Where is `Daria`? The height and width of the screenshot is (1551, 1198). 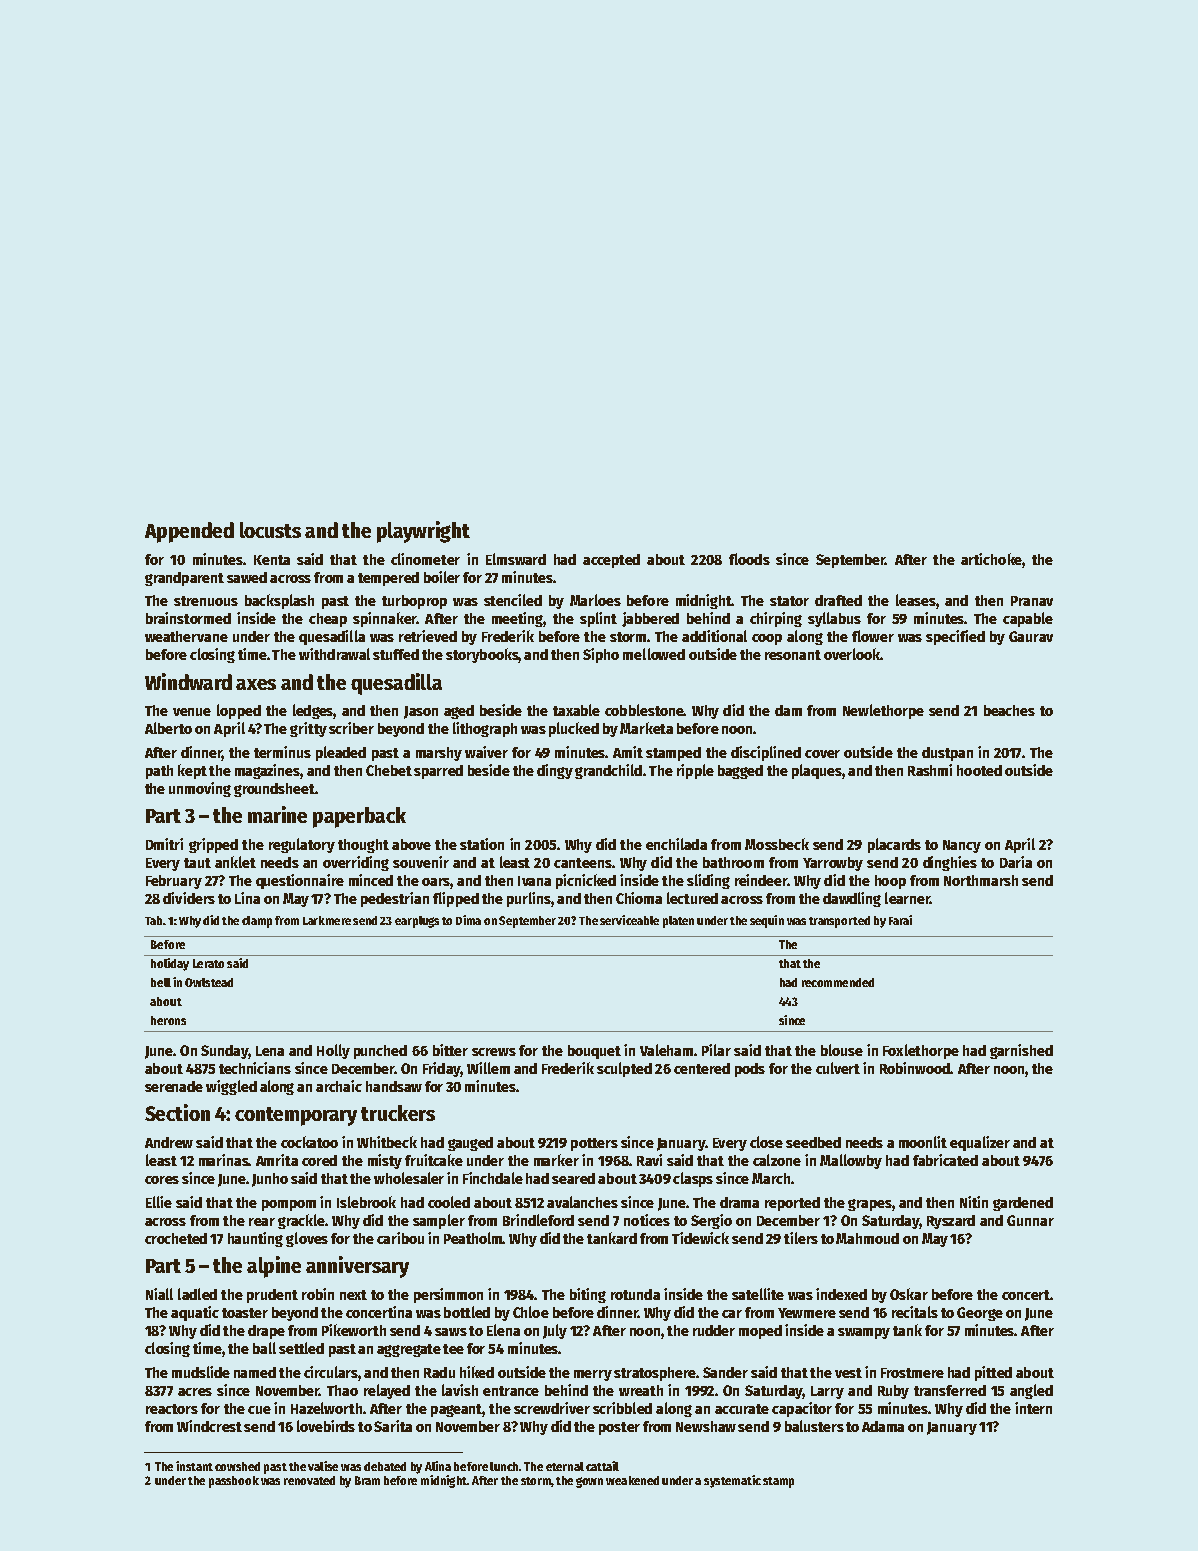 Daria is located at coordinates (1016, 862).
